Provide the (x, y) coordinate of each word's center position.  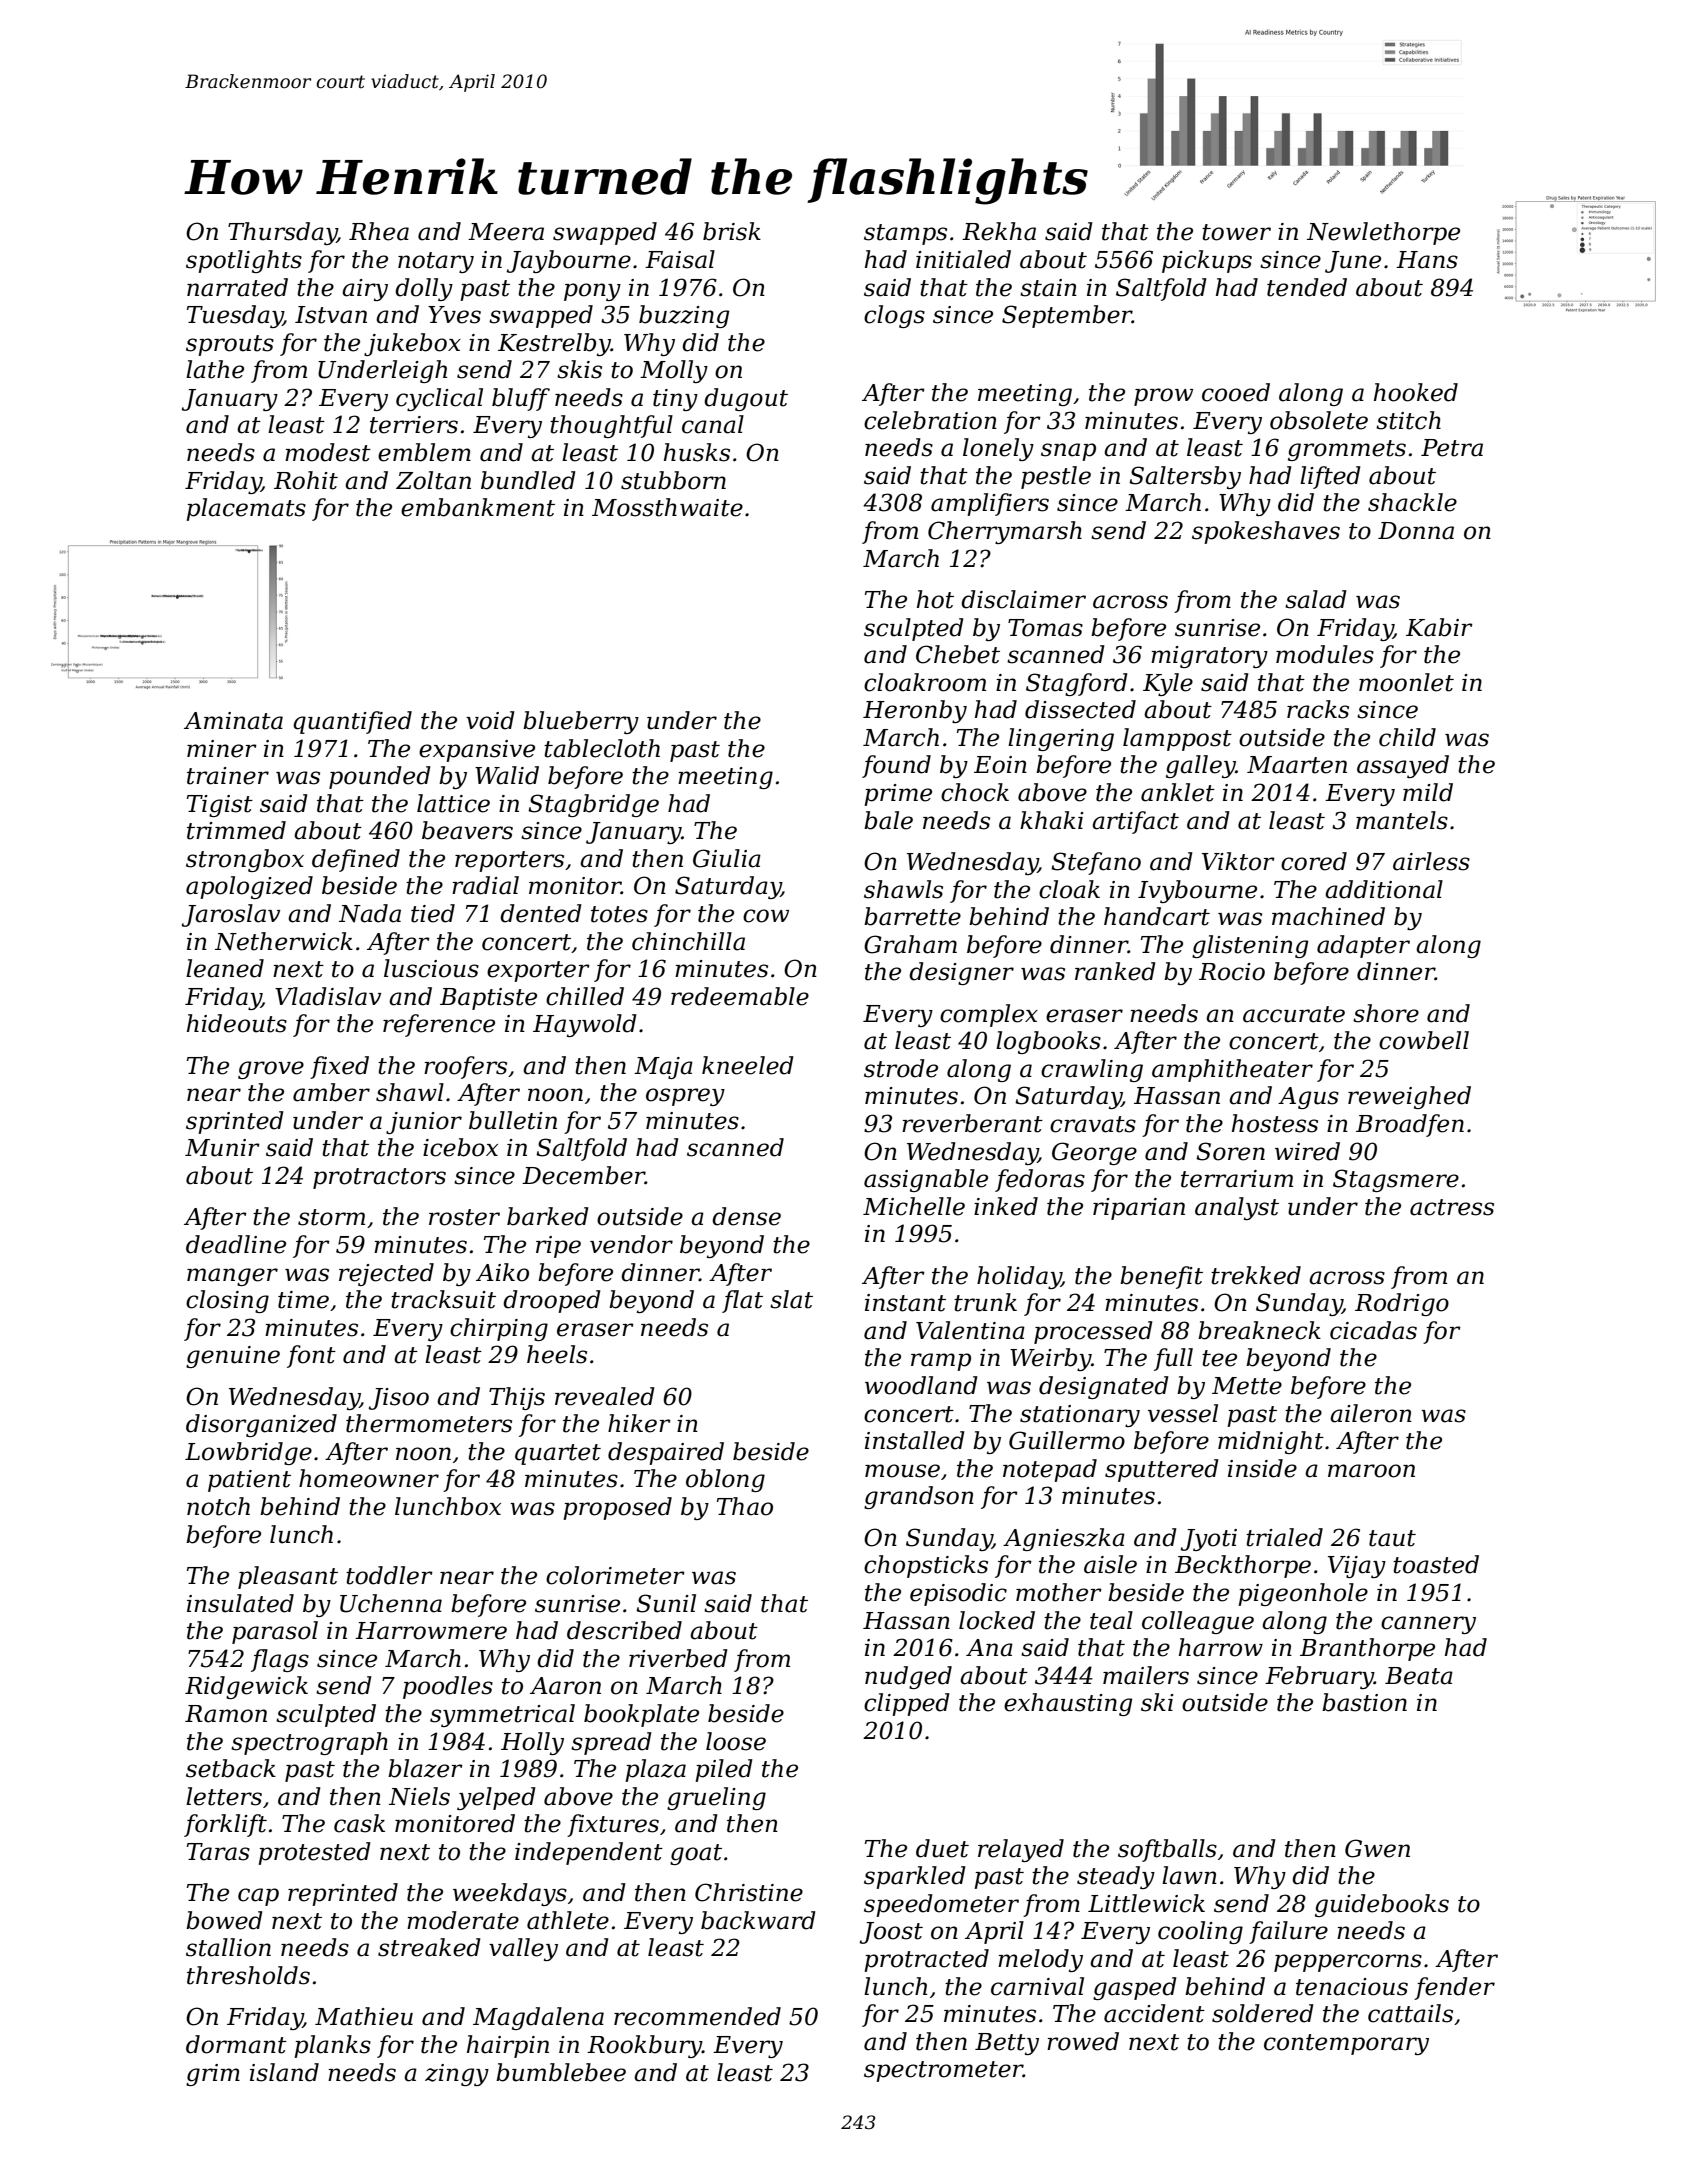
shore (1386, 1013)
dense (746, 1216)
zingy (457, 2075)
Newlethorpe (1383, 233)
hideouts (237, 1023)
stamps (905, 234)
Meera (506, 232)
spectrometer (943, 2071)
